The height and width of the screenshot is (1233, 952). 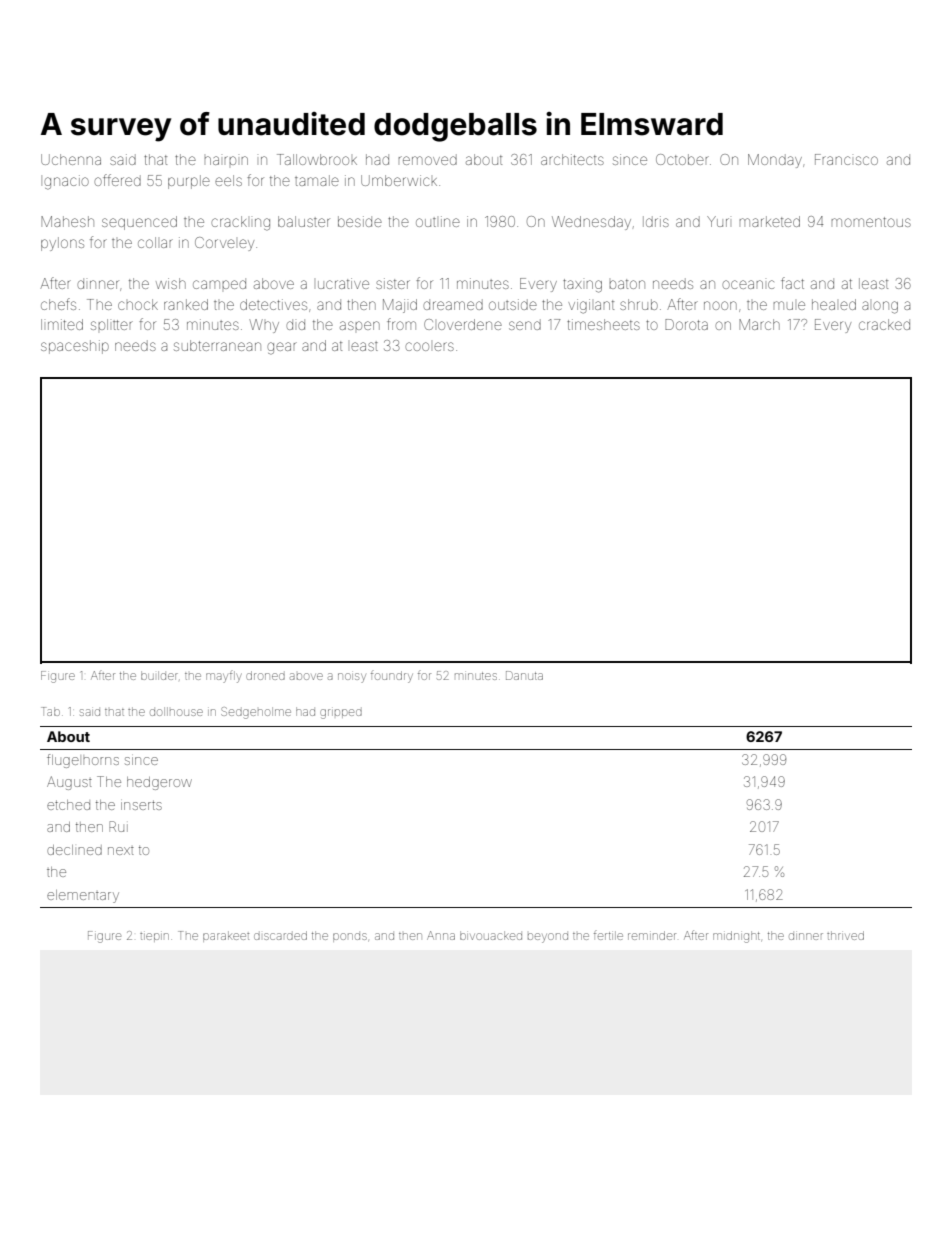 What do you see at coordinates (572, 159) in the screenshot?
I see `architects` at bounding box center [572, 159].
